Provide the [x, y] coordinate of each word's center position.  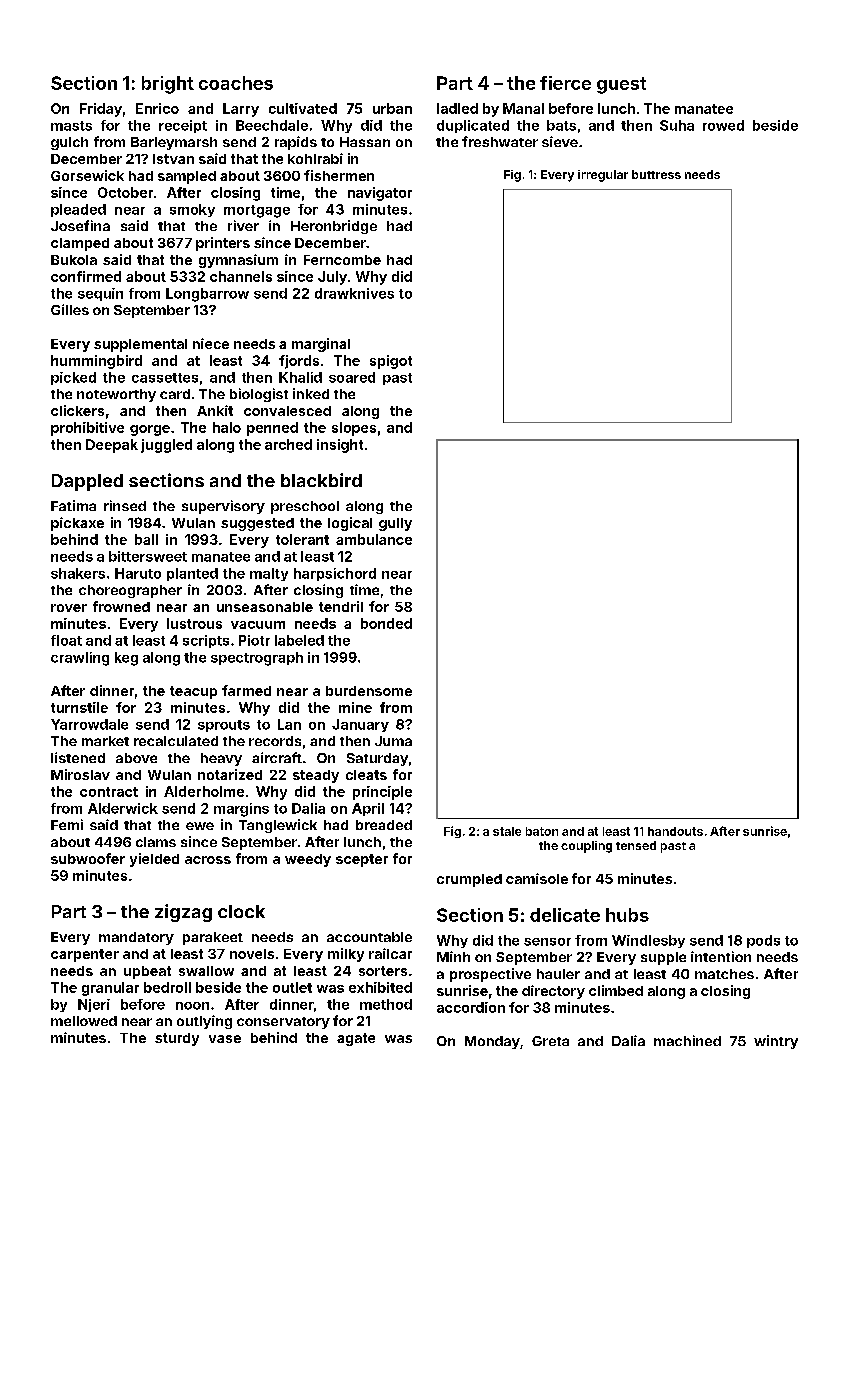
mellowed [84, 1021]
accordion [471, 1007]
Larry [241, 110]
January [360, 725]
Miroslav [80, 774]
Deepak [112, 446]
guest [621, 85]
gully [395, 524]
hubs [627, 915]
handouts [675, 831]
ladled [457, 108]
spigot [391, 362]
